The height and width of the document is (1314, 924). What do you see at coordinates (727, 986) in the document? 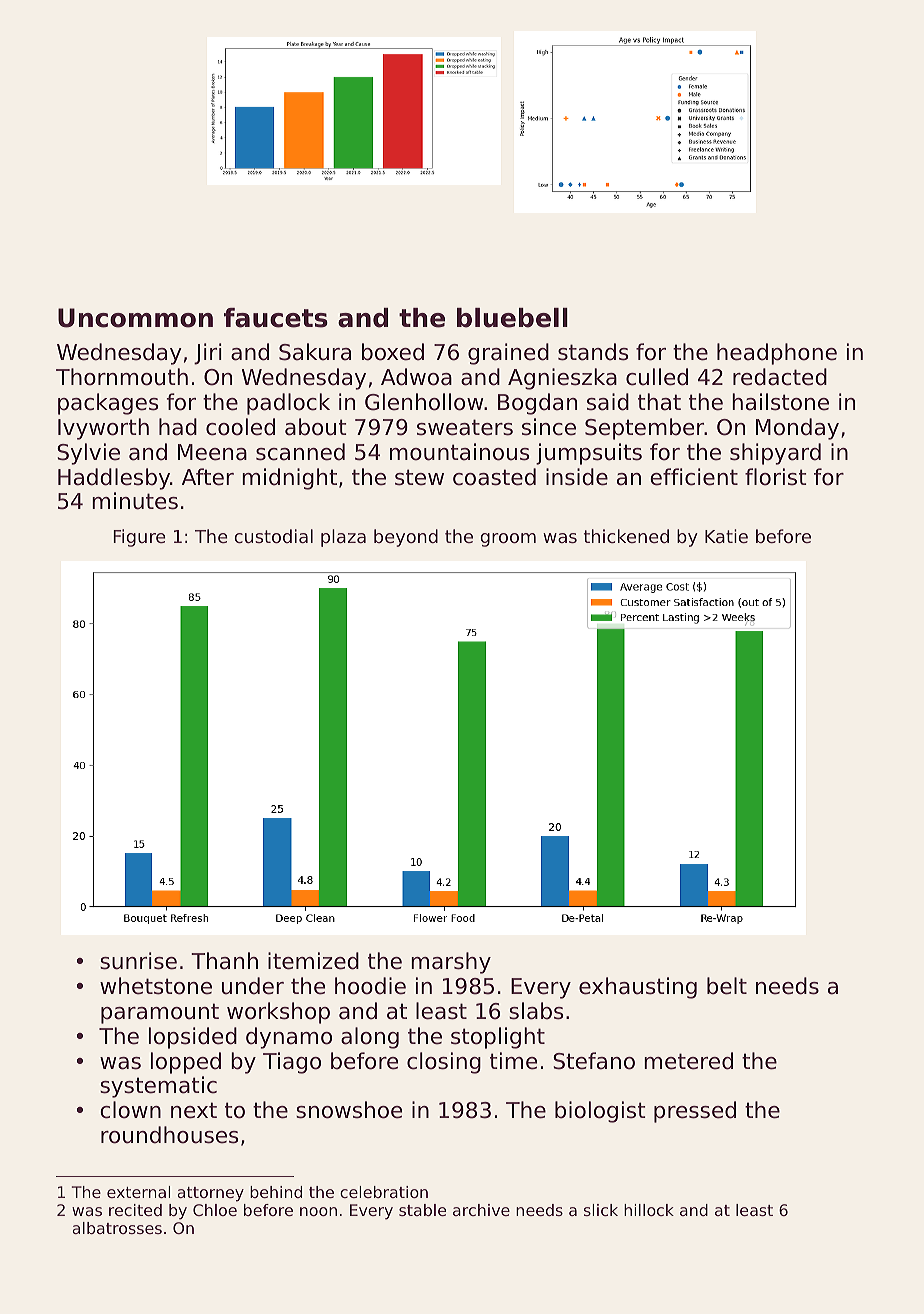
I see `belt` at bounding box center [727, 986].
